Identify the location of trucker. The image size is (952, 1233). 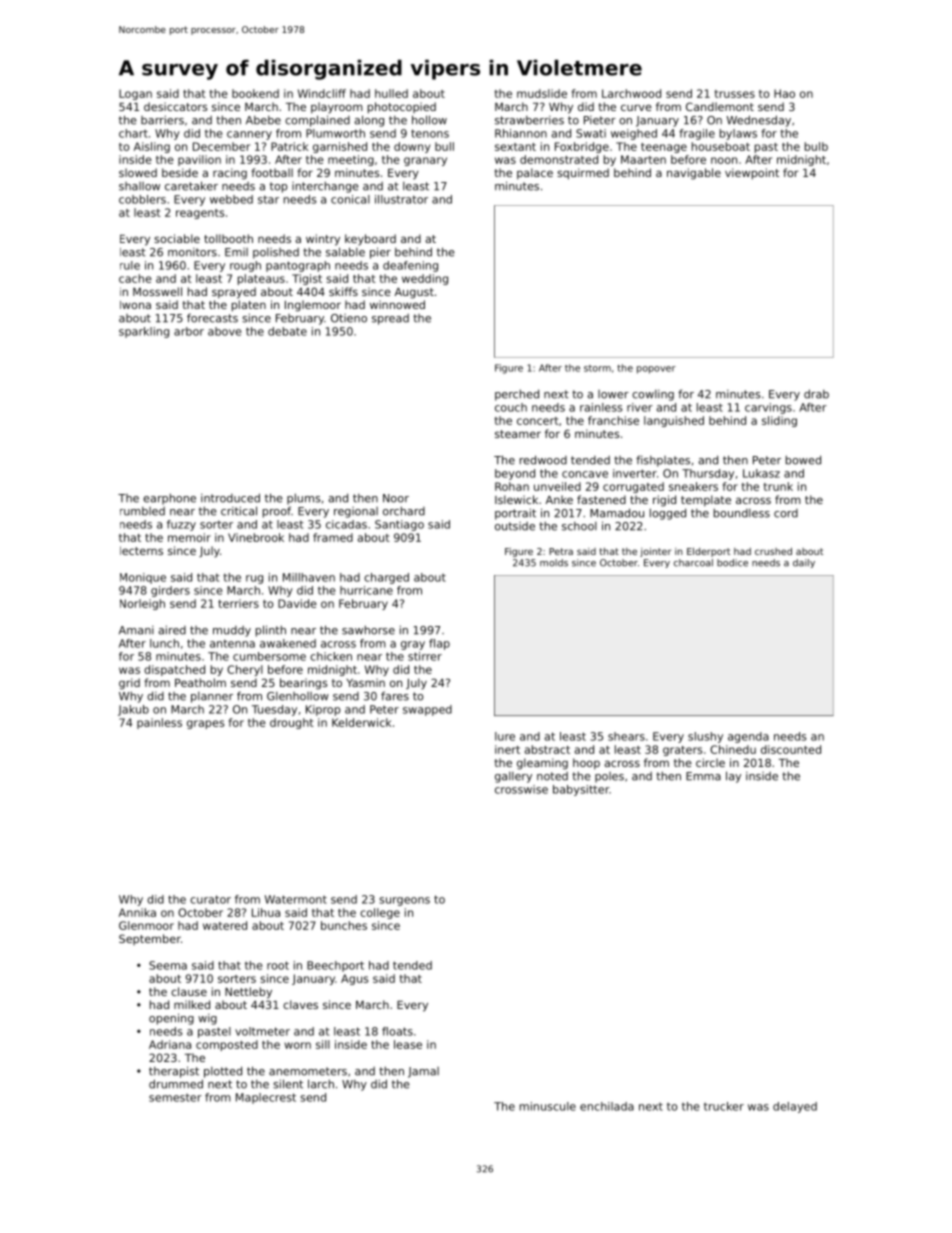
(724, 1106).
